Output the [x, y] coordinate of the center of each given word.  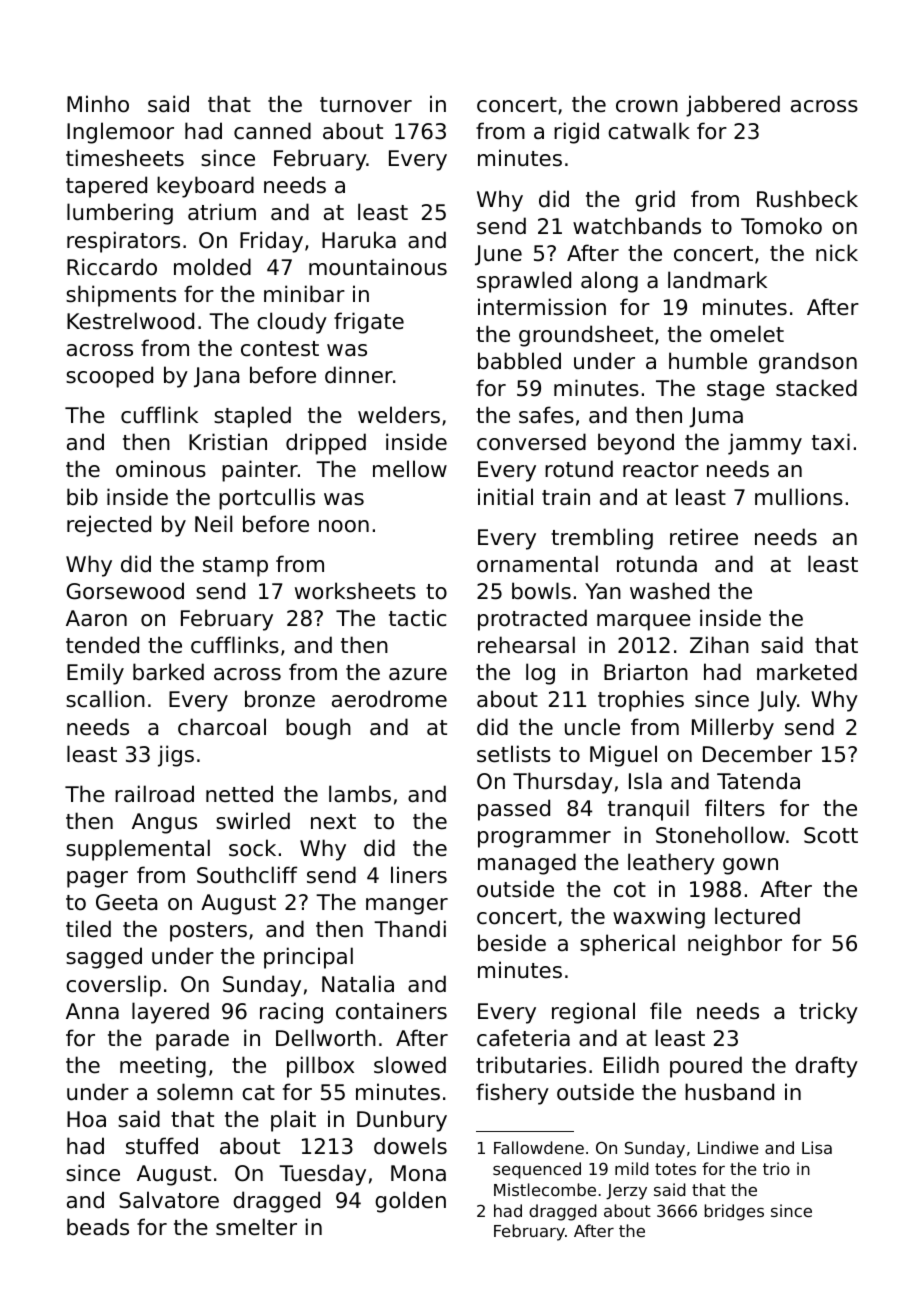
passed [514, 810]
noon [344, 526]
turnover [366, 105]
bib [82, 497]
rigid [576, 133]
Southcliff [247, 875]
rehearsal [526, 645]
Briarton [646, 672]
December [757, 754]
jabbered [733, 106]
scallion [105, 699]
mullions [799, 497]
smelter [256, 1227]
